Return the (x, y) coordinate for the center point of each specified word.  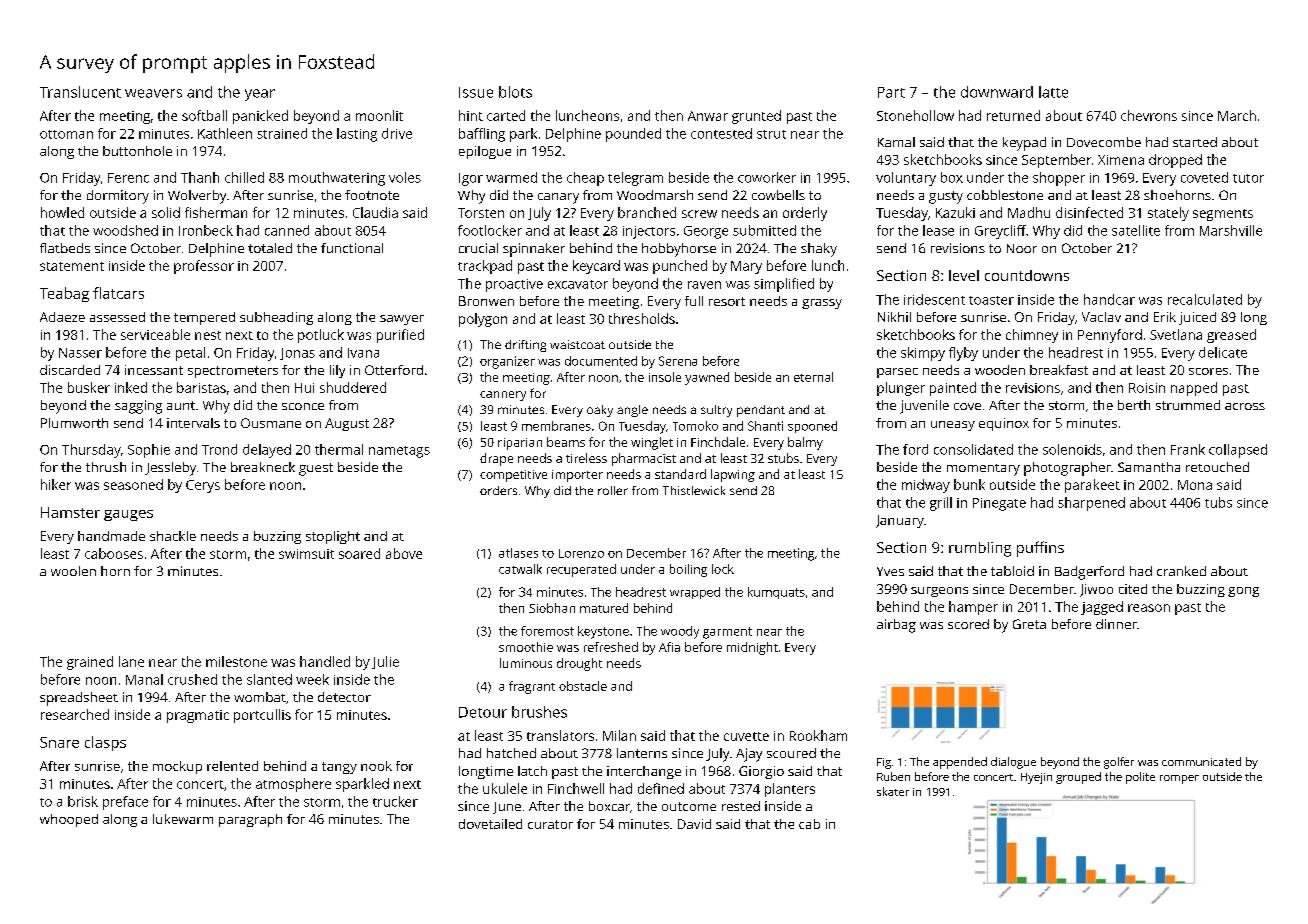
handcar (1109, 299)
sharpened (1091, 504)
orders (498, 490)
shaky (819, 250)
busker (89, 387)
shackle (173, 536)
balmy (805, 443)
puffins (1040, 549)
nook (376, 766)
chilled (244, 177)
